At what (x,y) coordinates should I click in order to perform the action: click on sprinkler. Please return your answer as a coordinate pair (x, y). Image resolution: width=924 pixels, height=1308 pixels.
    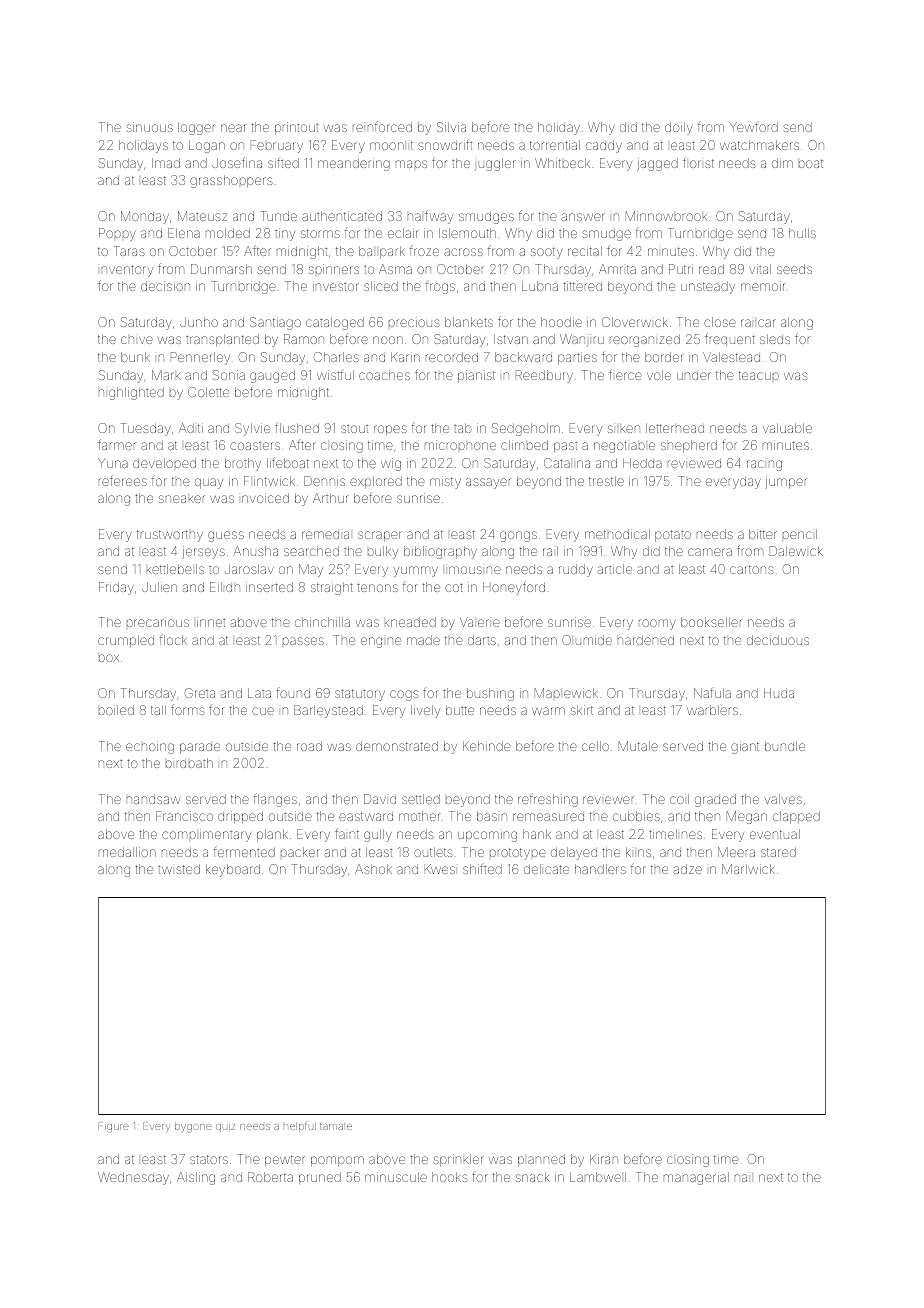
    Looking at the image, I should click on (458, 1160).
